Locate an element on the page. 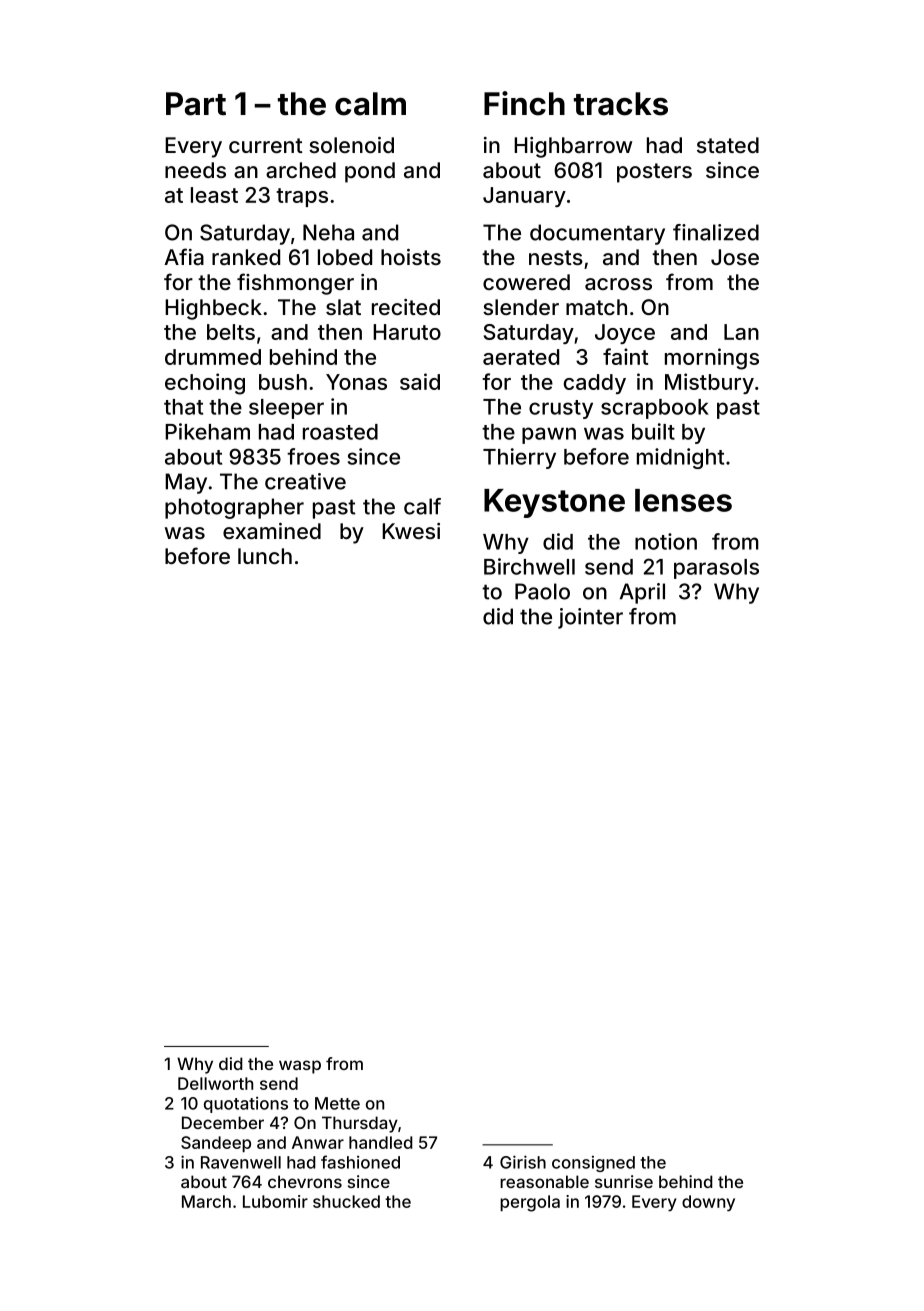 The image size is (924, 1311). lunch is located at coordinates (265, 556).
